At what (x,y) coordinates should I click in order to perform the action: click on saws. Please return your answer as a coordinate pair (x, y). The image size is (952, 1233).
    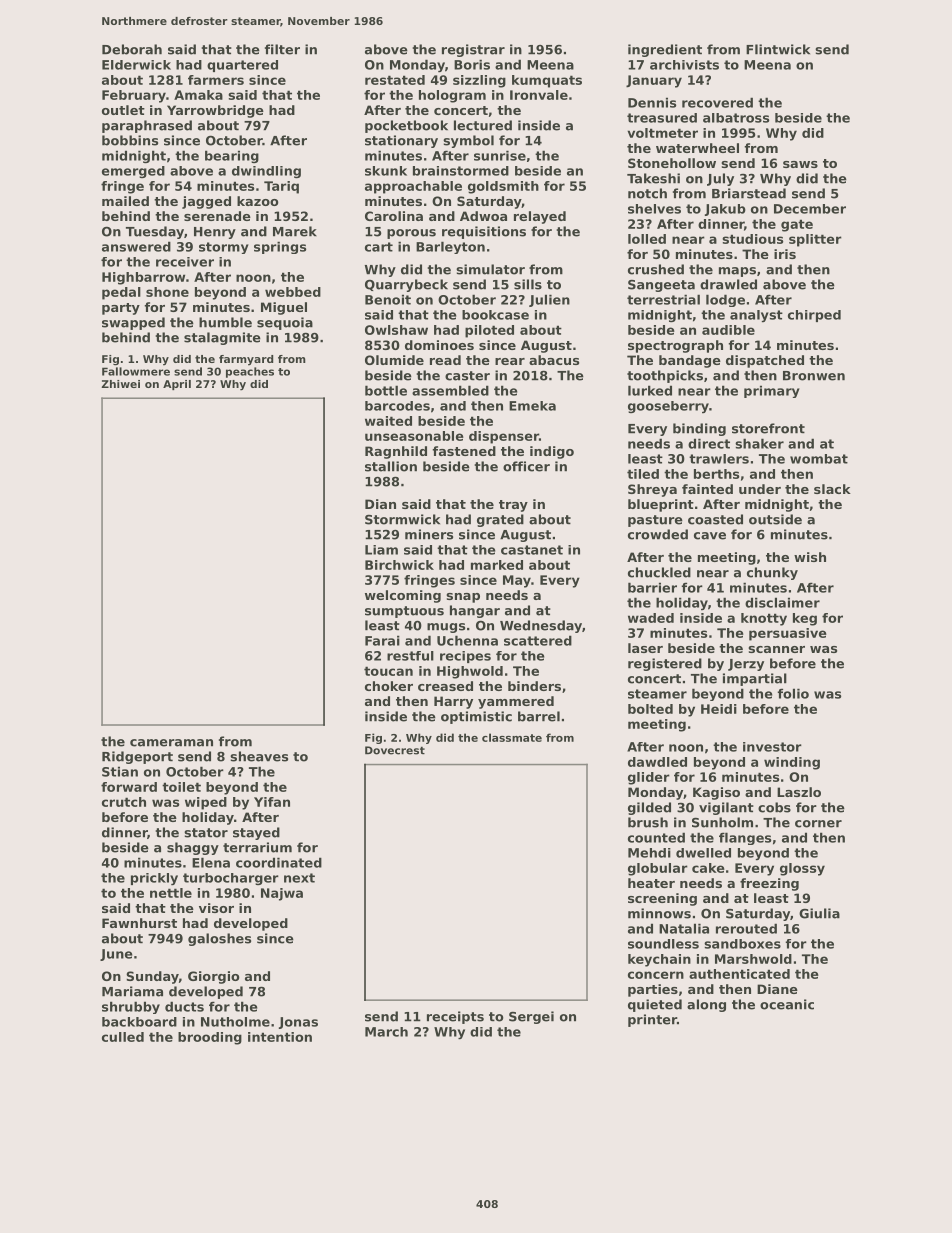
    Looking at the image, I should click on (800, 164).
